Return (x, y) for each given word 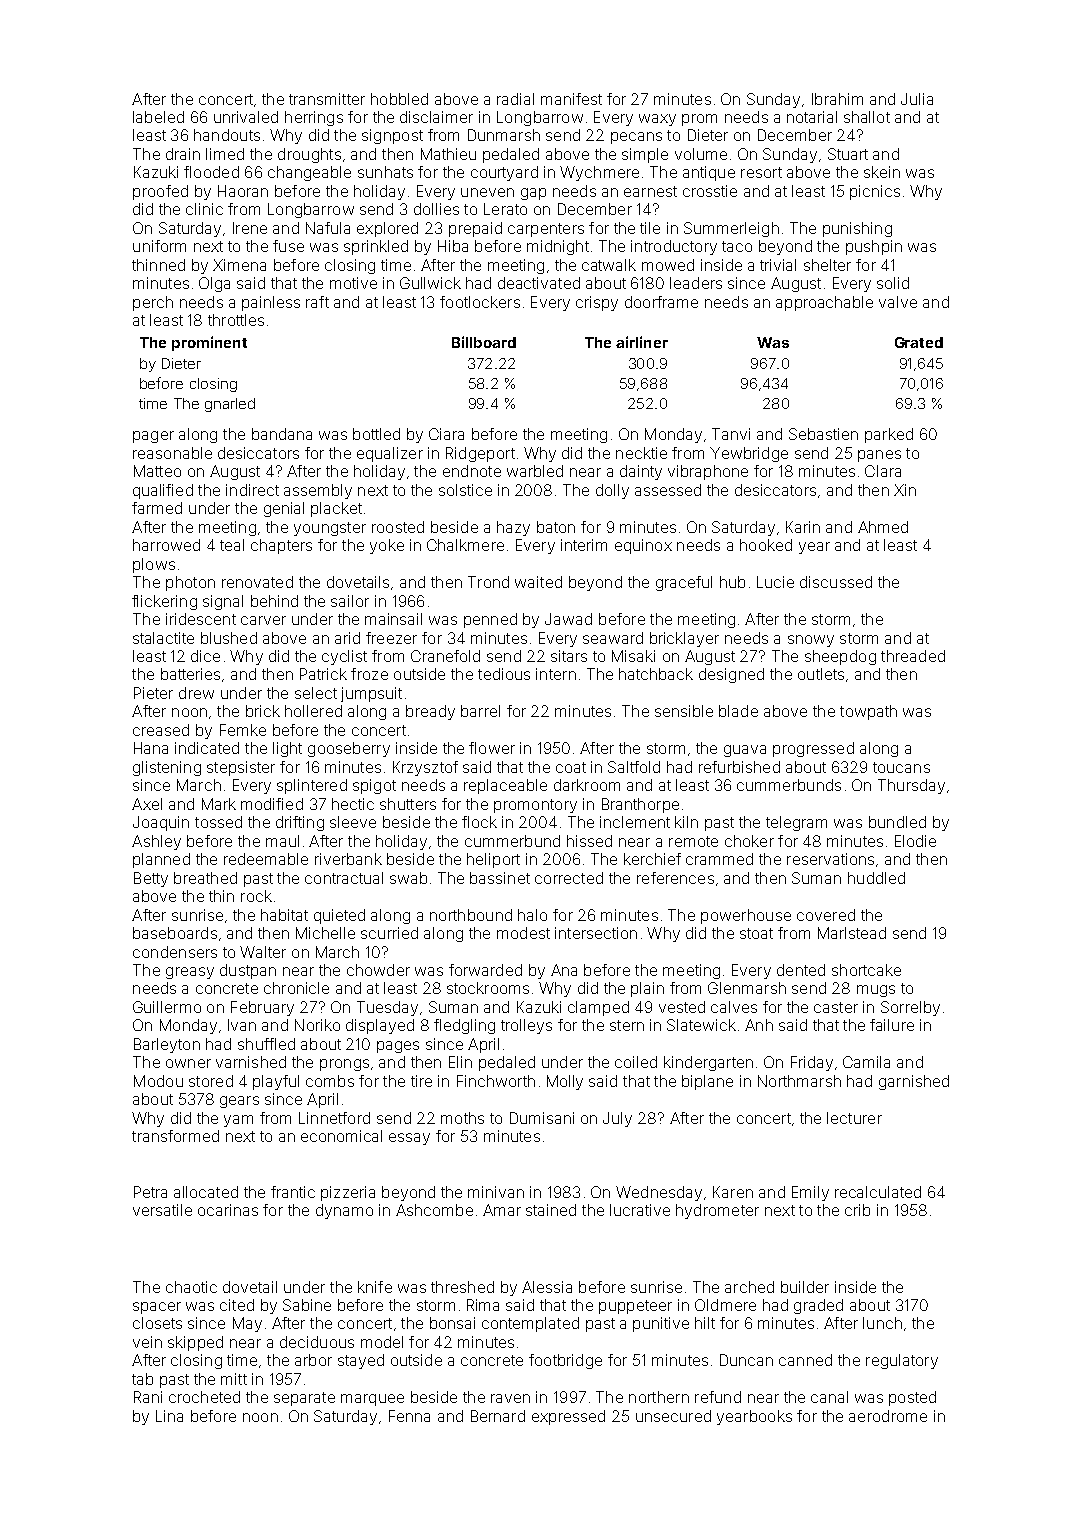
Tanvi (731, 434)
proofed (160, 192)
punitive (661, 1324)
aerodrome (888, 1416)
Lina (169, 1416)
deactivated (539, 283)
